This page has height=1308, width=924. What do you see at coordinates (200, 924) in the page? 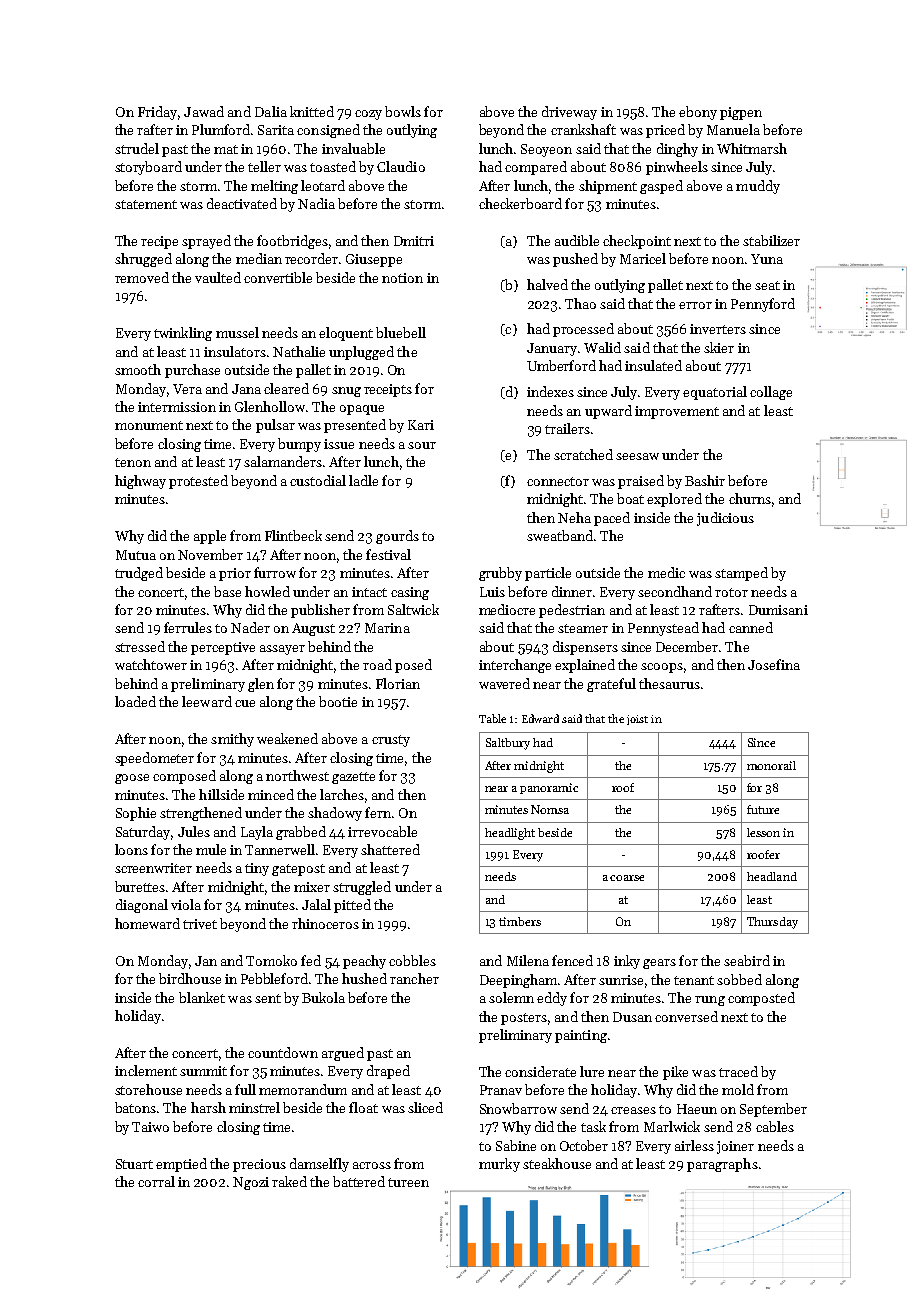
I see `trivet` at bounding box center [200, 924].
